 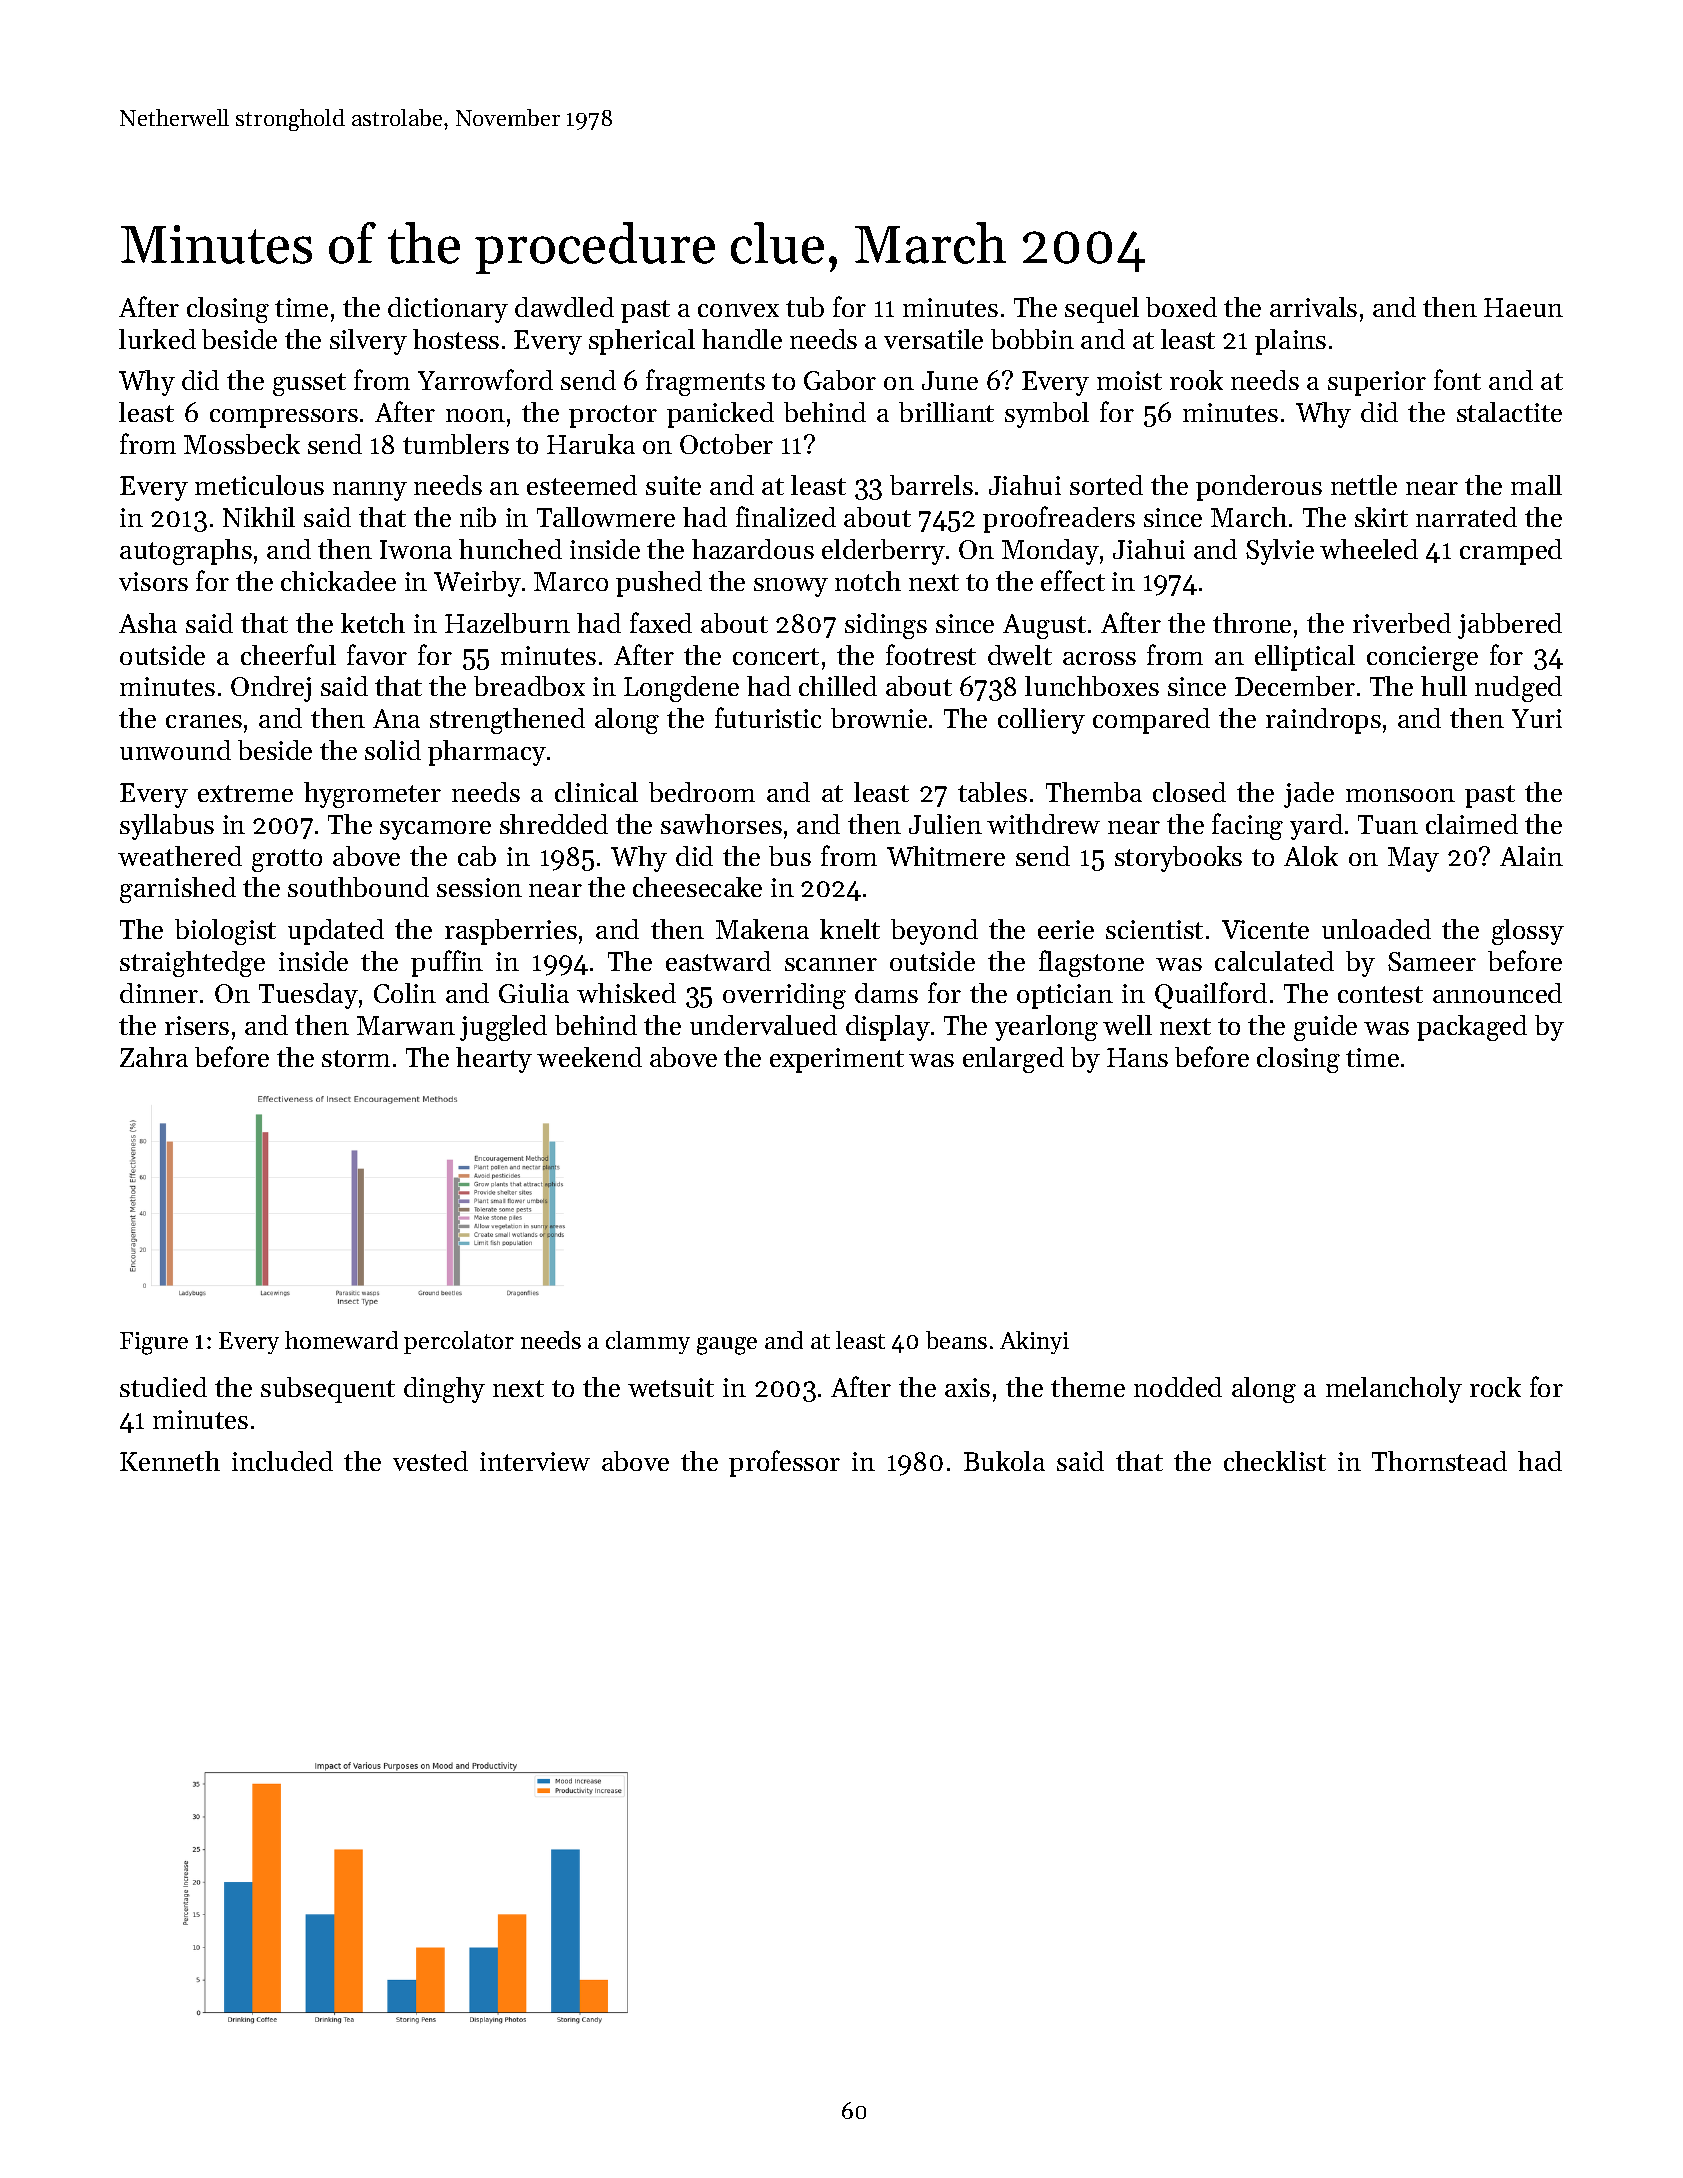 I want to click on glossy, so click(x=1528, y=932).
